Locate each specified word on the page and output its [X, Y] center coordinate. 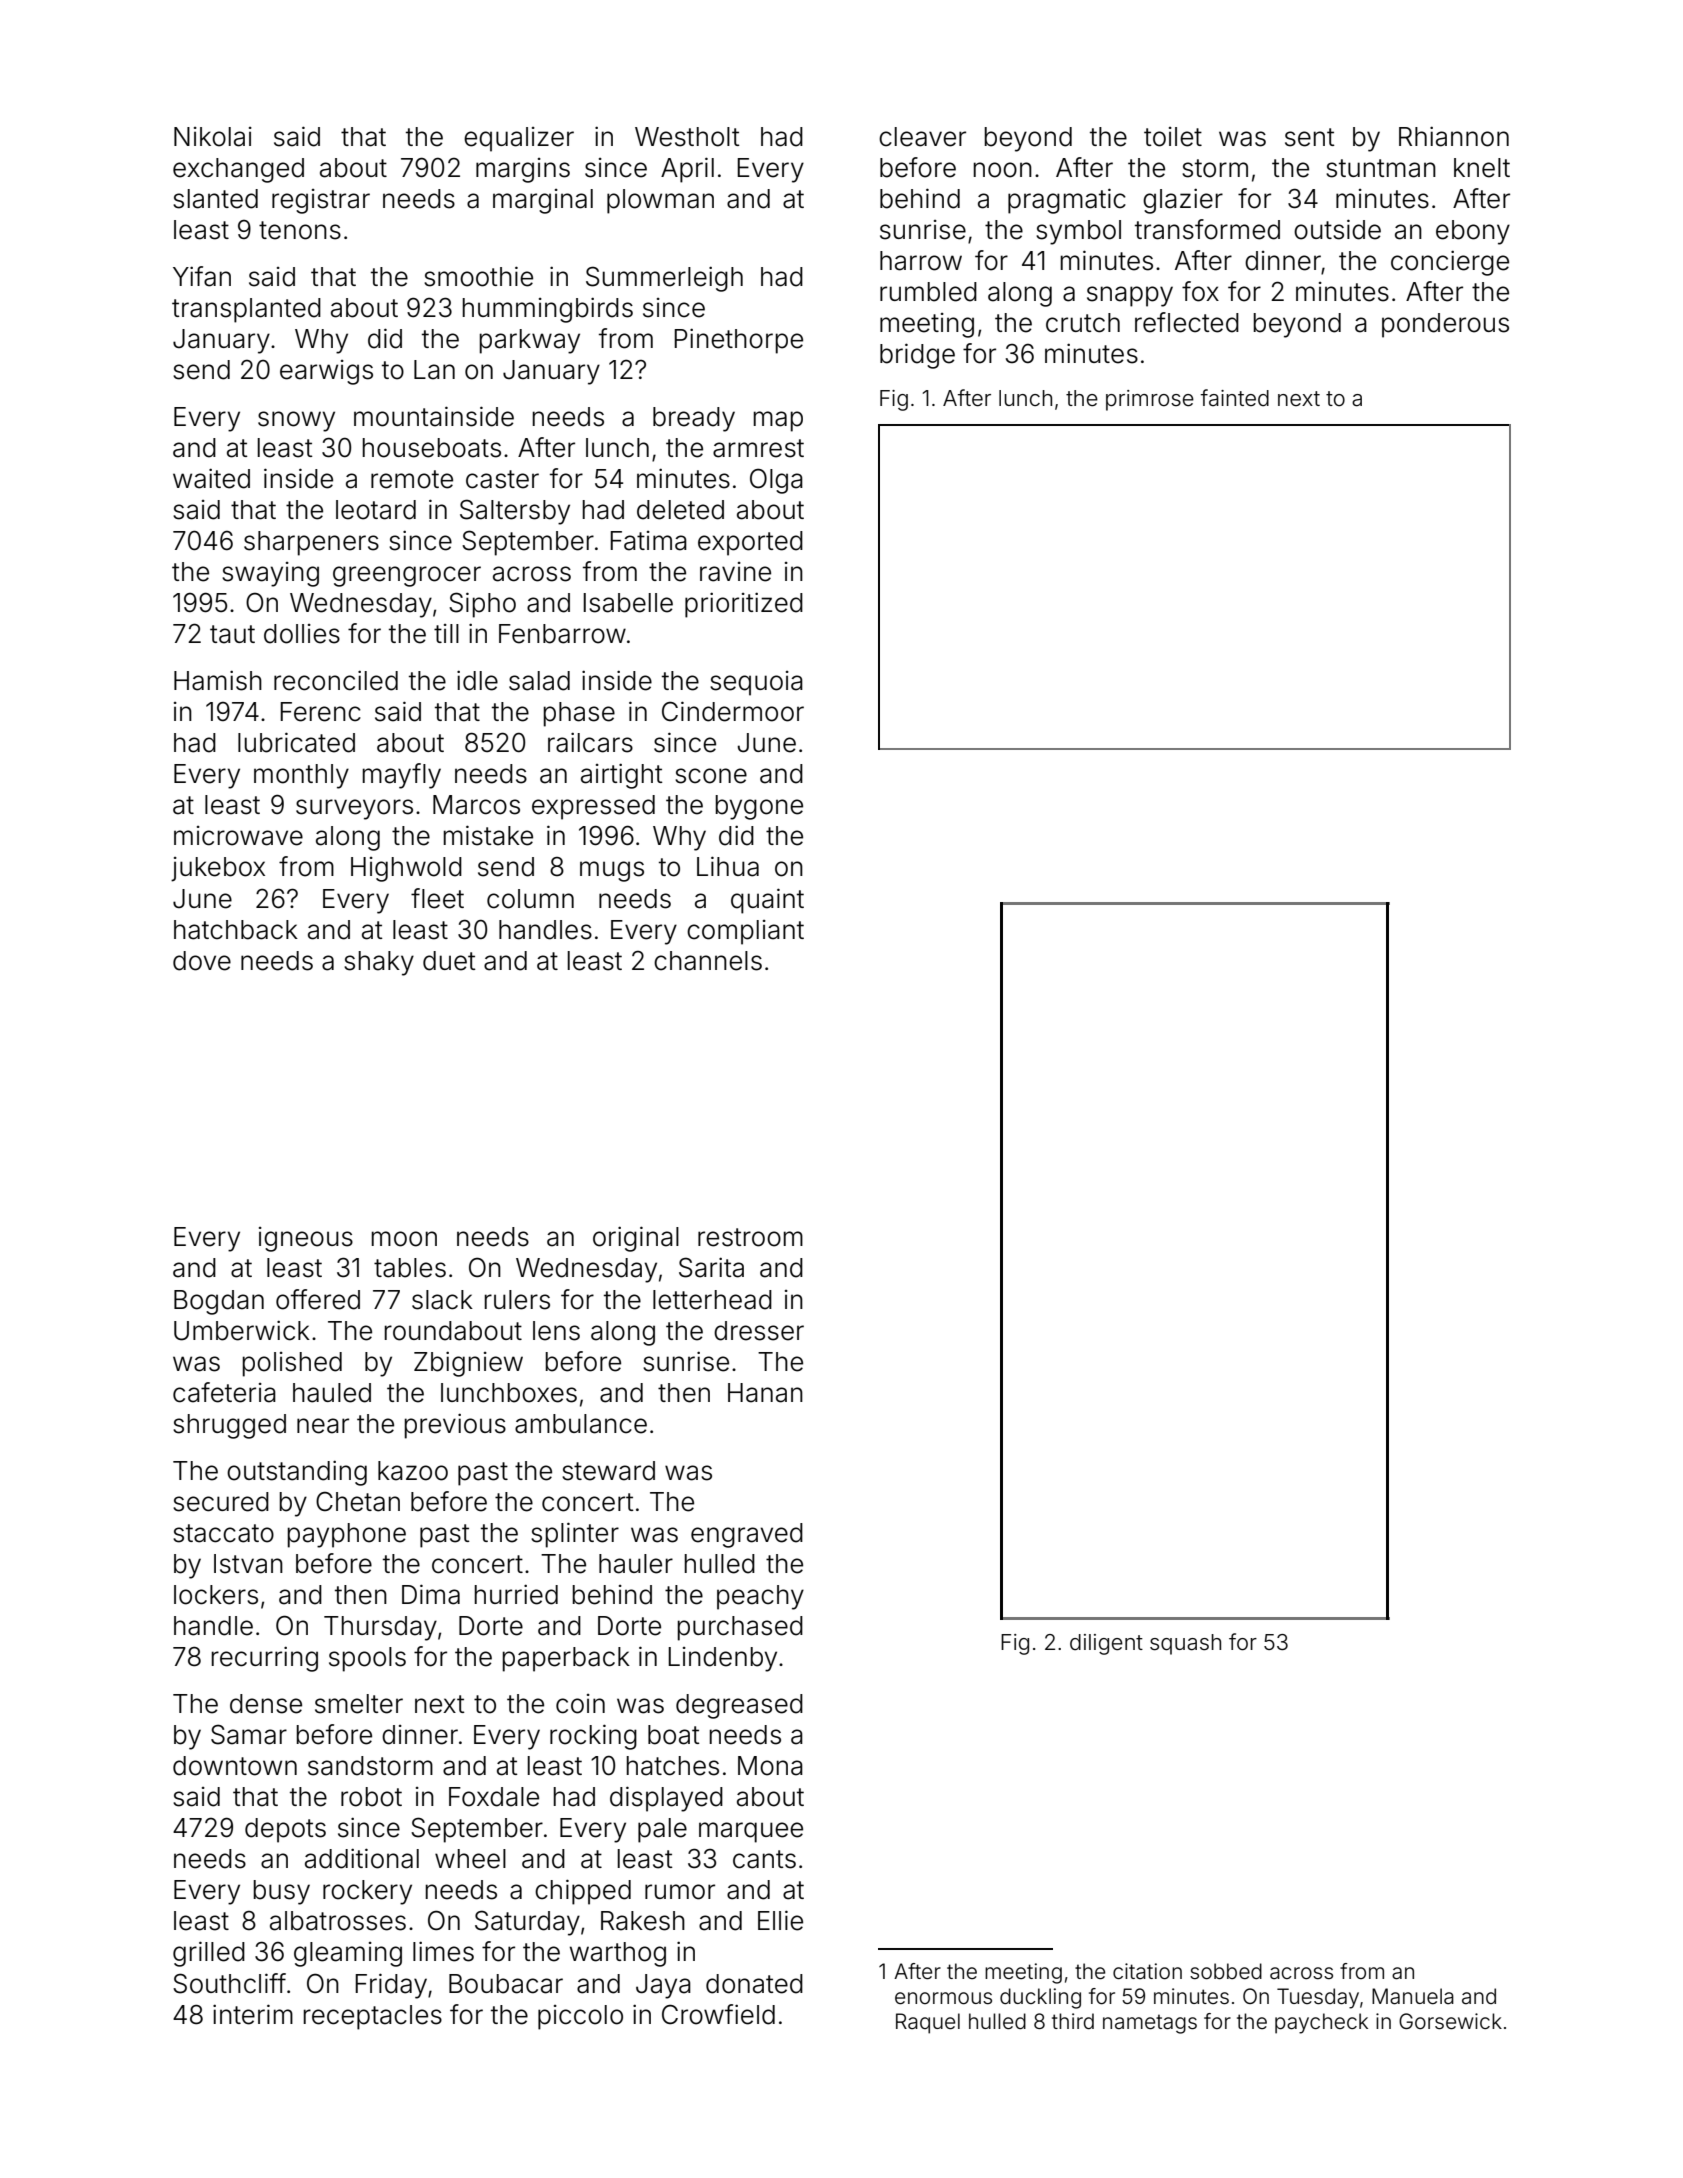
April [687, 170]
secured [221, 1502]
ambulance [581, 1424]
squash [1185, 1644]
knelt [1482, 168]
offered [318, 1299]
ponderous [1445, 325]
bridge [917, 356]
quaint [767, 901]
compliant [745, 932]
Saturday [527, 1923]
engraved [747, 1535]
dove [202, 961]
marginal [543, 201]
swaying [270, 574]
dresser [759, 1331]
